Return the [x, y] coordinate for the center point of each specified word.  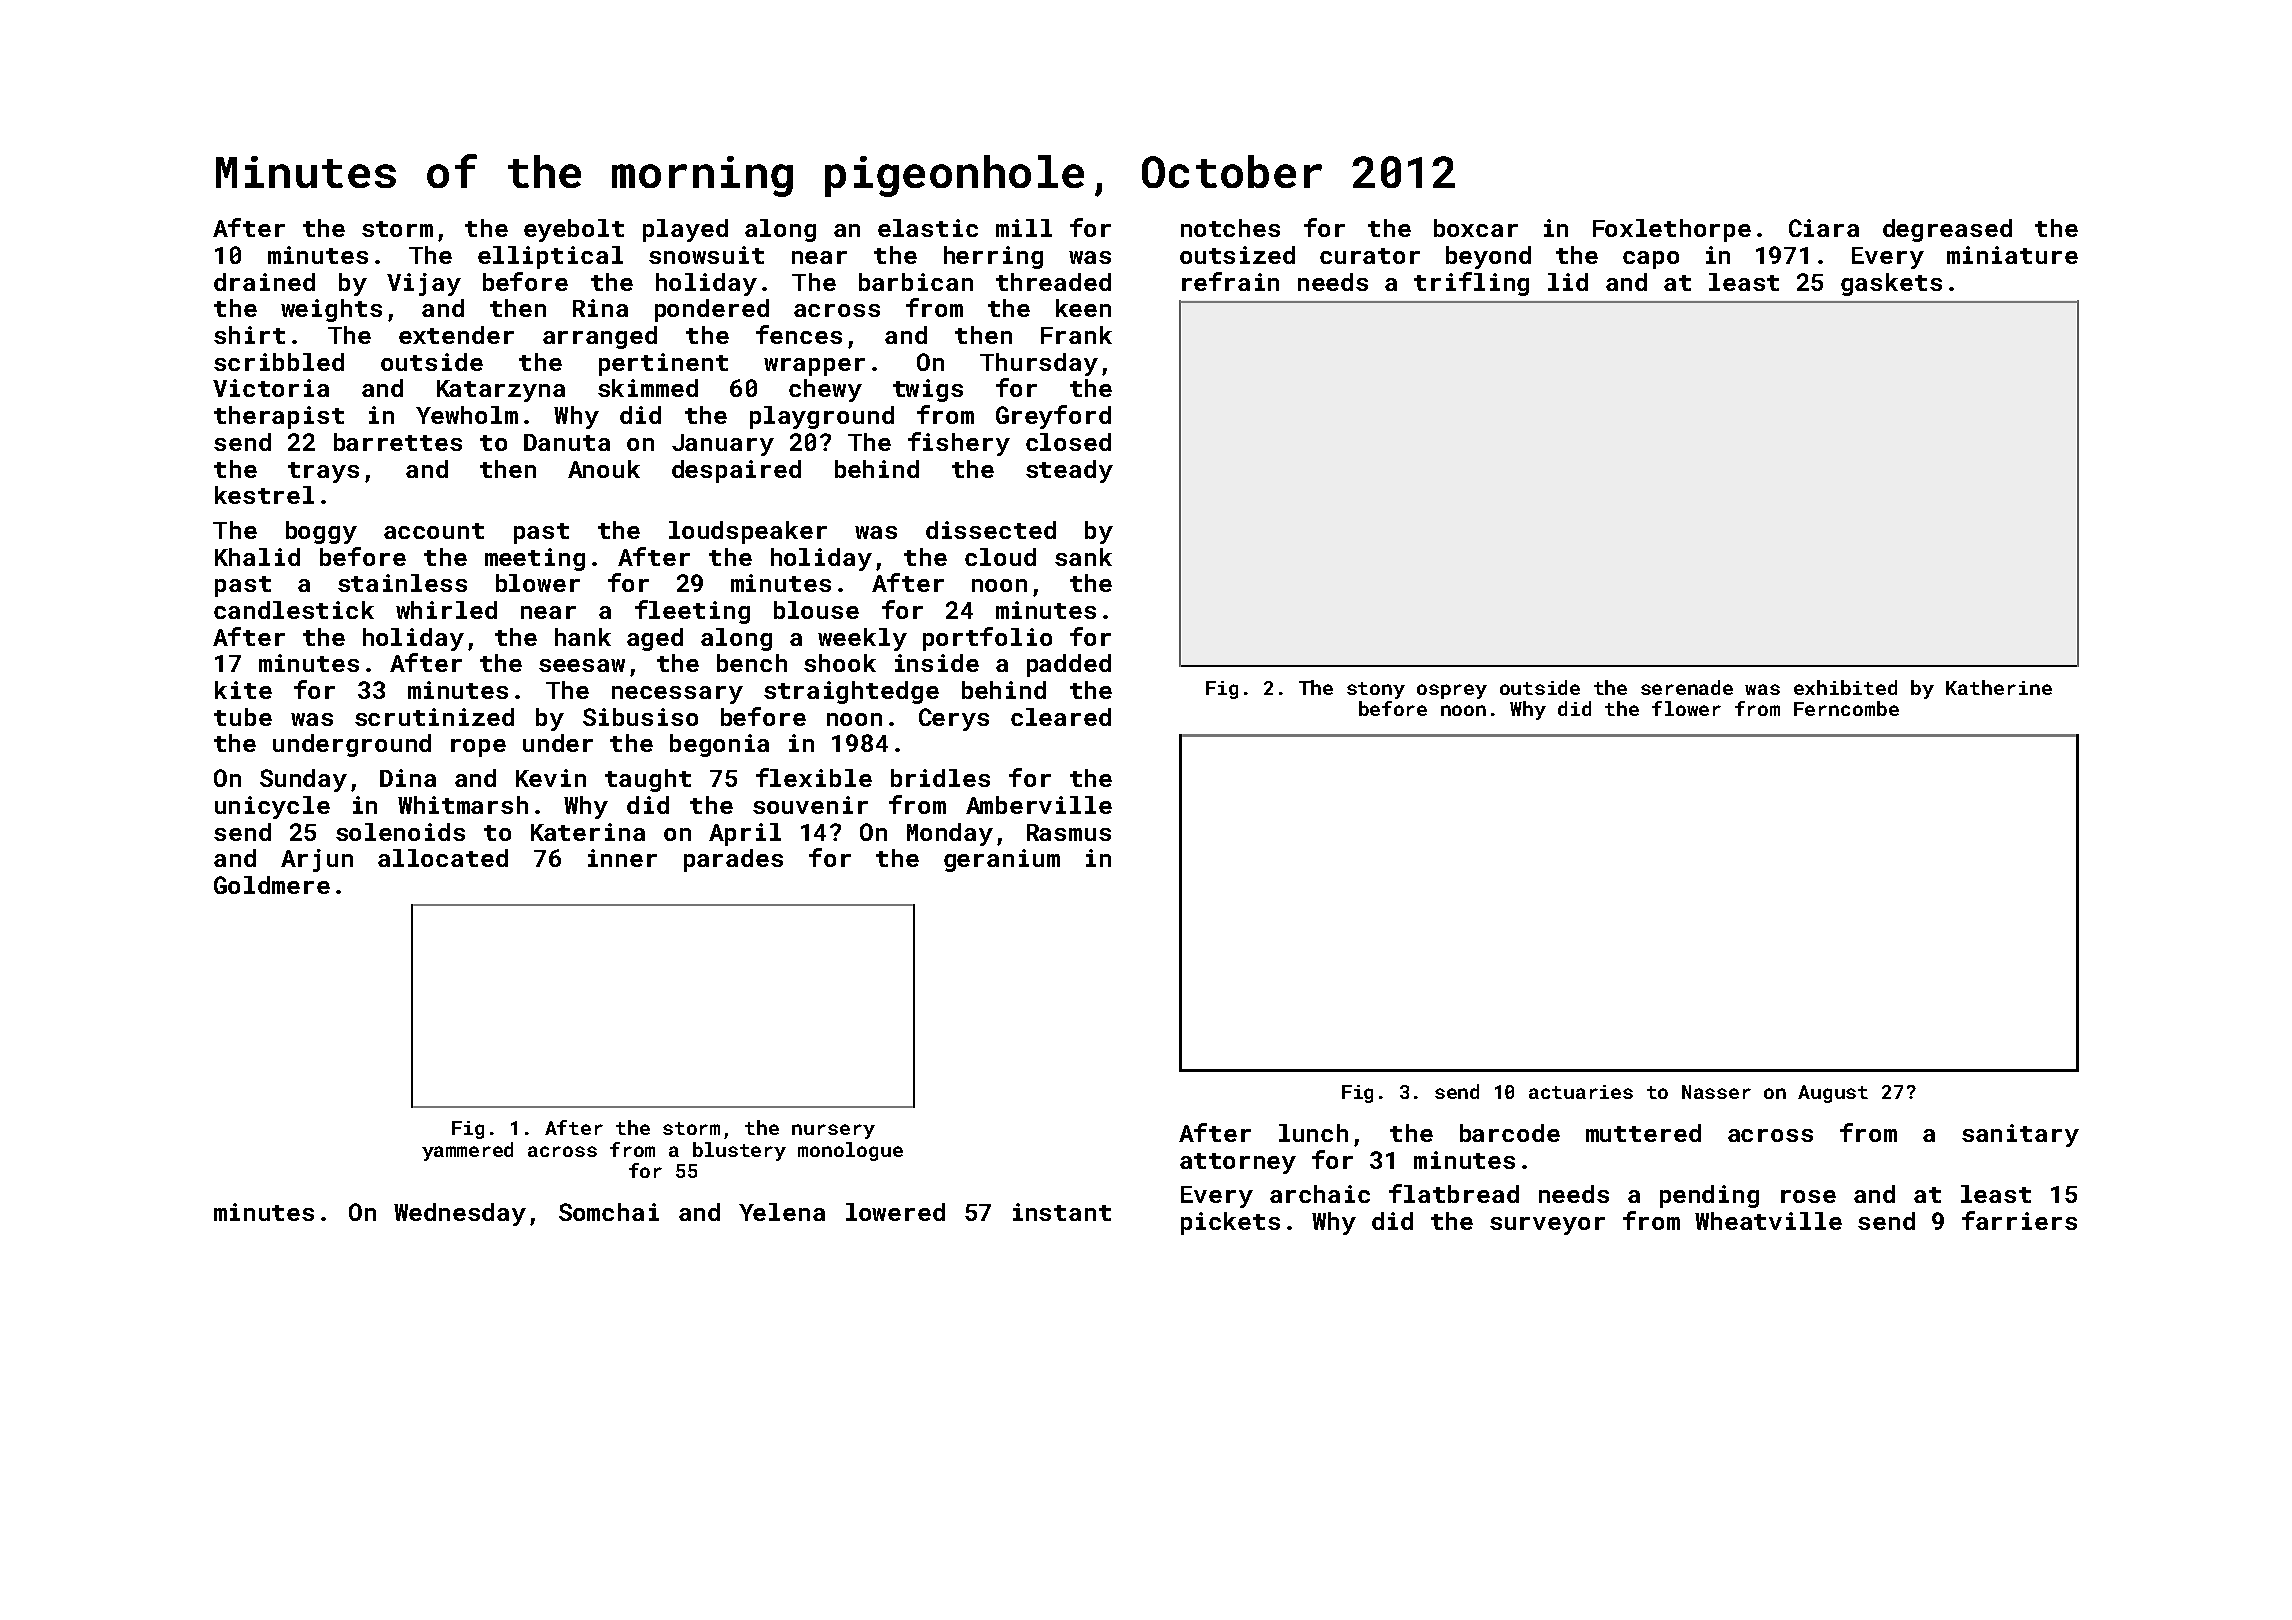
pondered [712, 310]
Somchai [609, 1212]
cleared [1061, 717]
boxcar [1476, 228]
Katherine [1999, 687]
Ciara [1824, 228]
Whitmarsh [463, 805]
